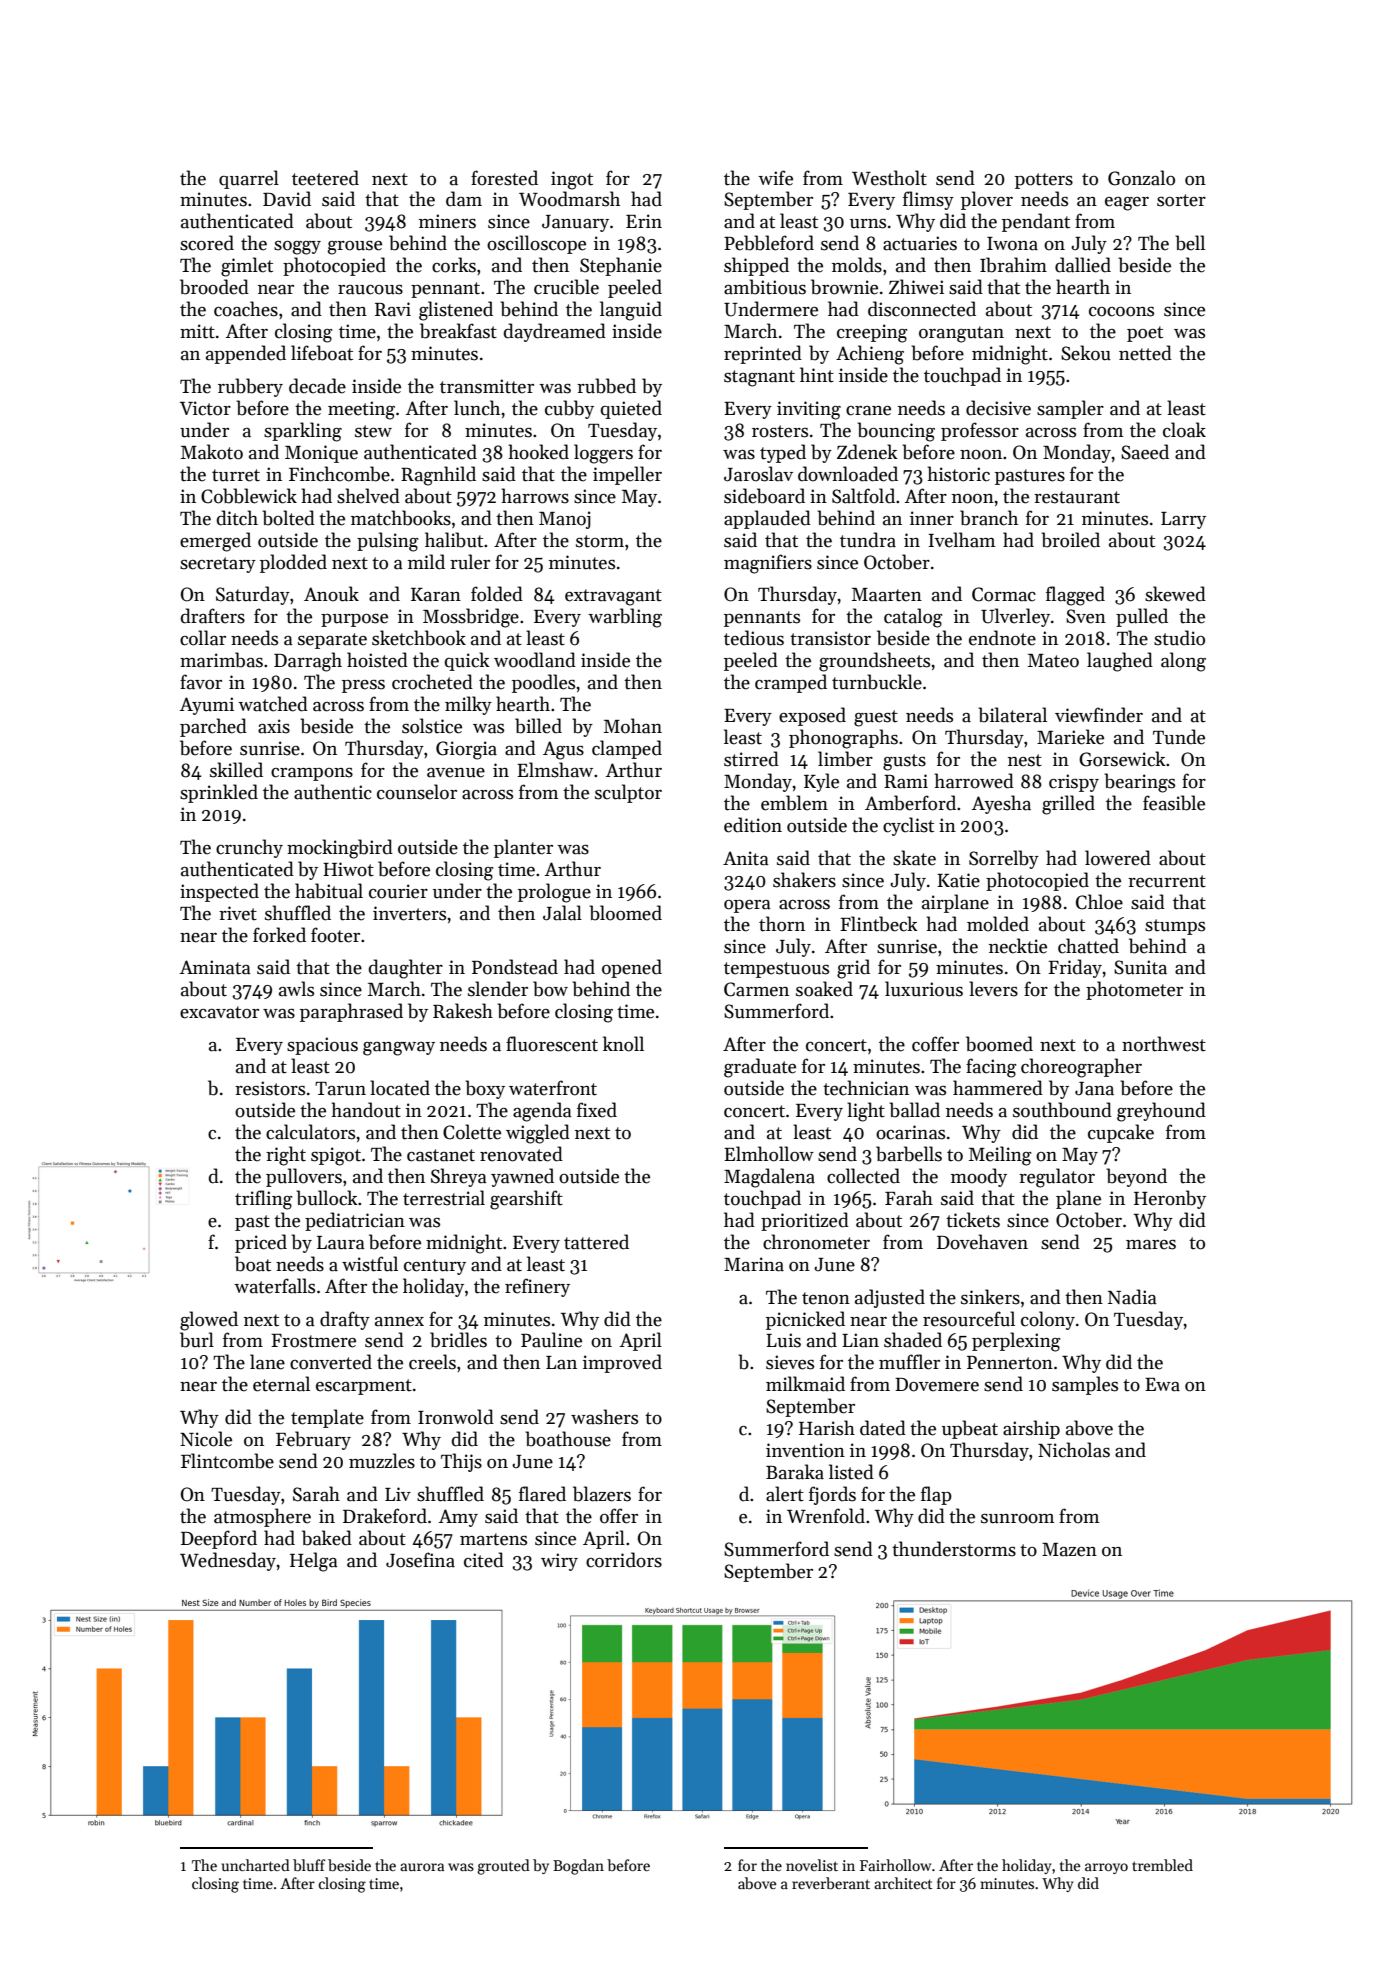 The image size is (1386, 1969). I want to click on grouted, so click(503, 1867).
